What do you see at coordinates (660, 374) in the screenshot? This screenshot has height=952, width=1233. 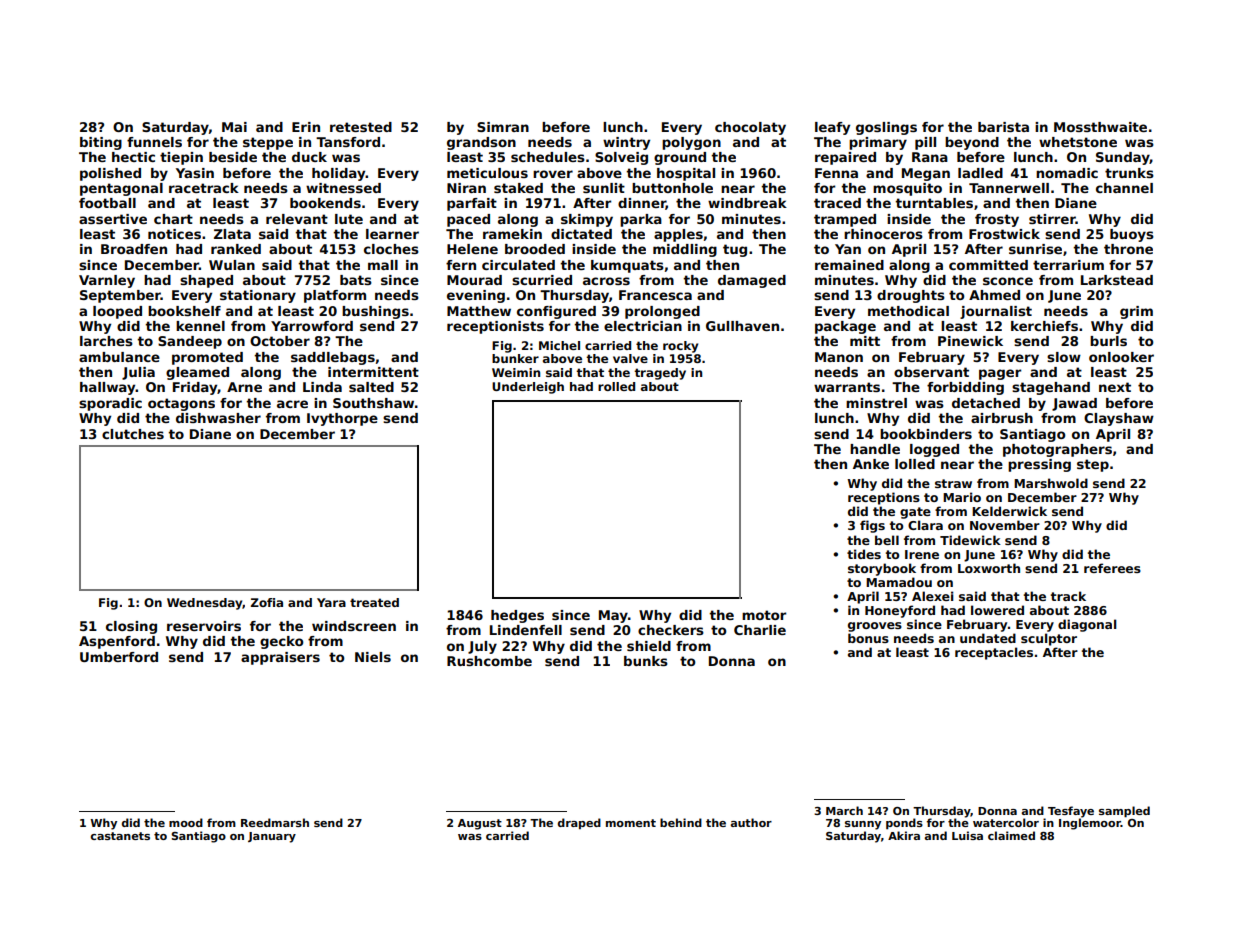 I see `tragedy` at bounding box center [660, 374].
